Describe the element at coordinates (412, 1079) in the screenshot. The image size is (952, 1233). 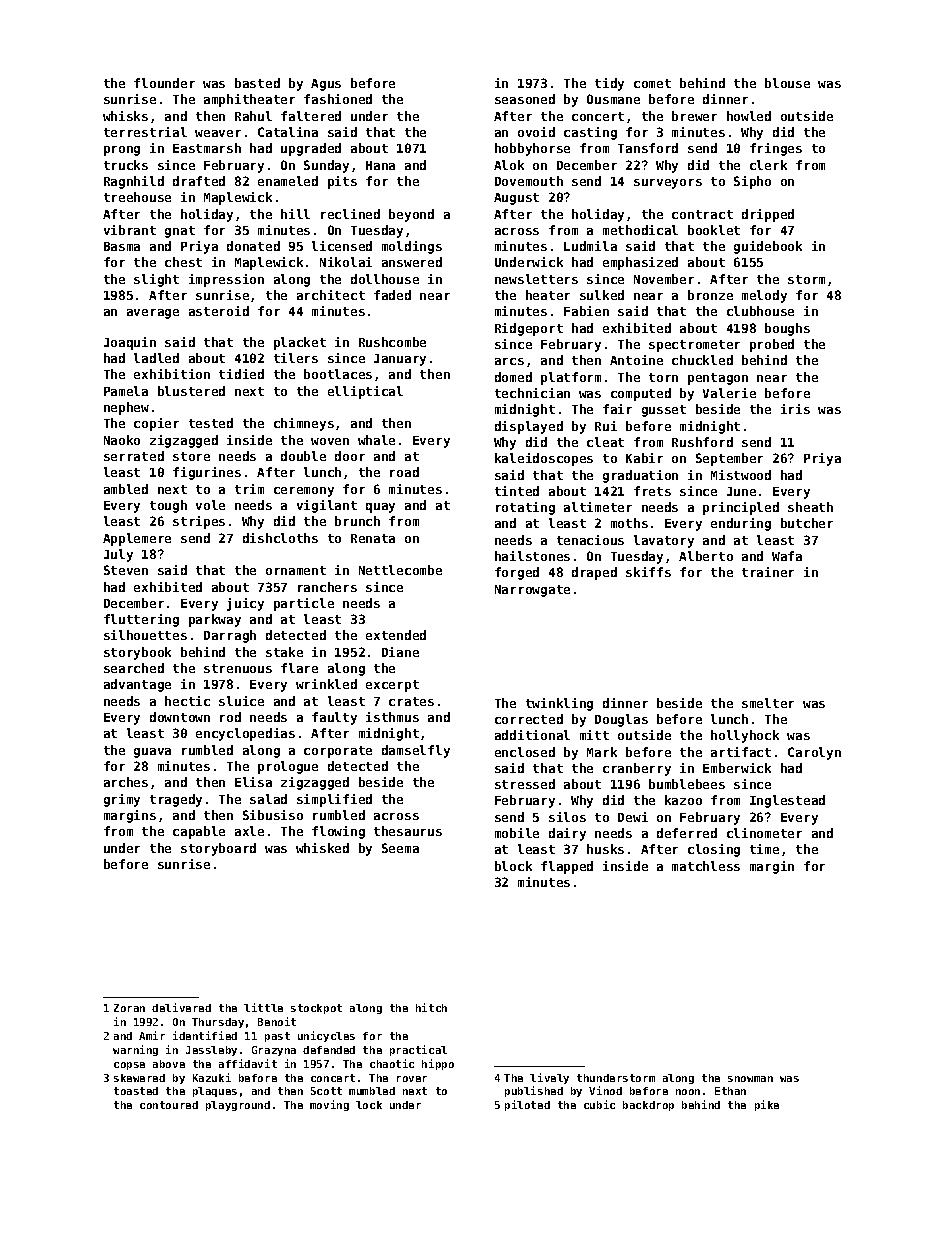
I see `rover` at that location.
